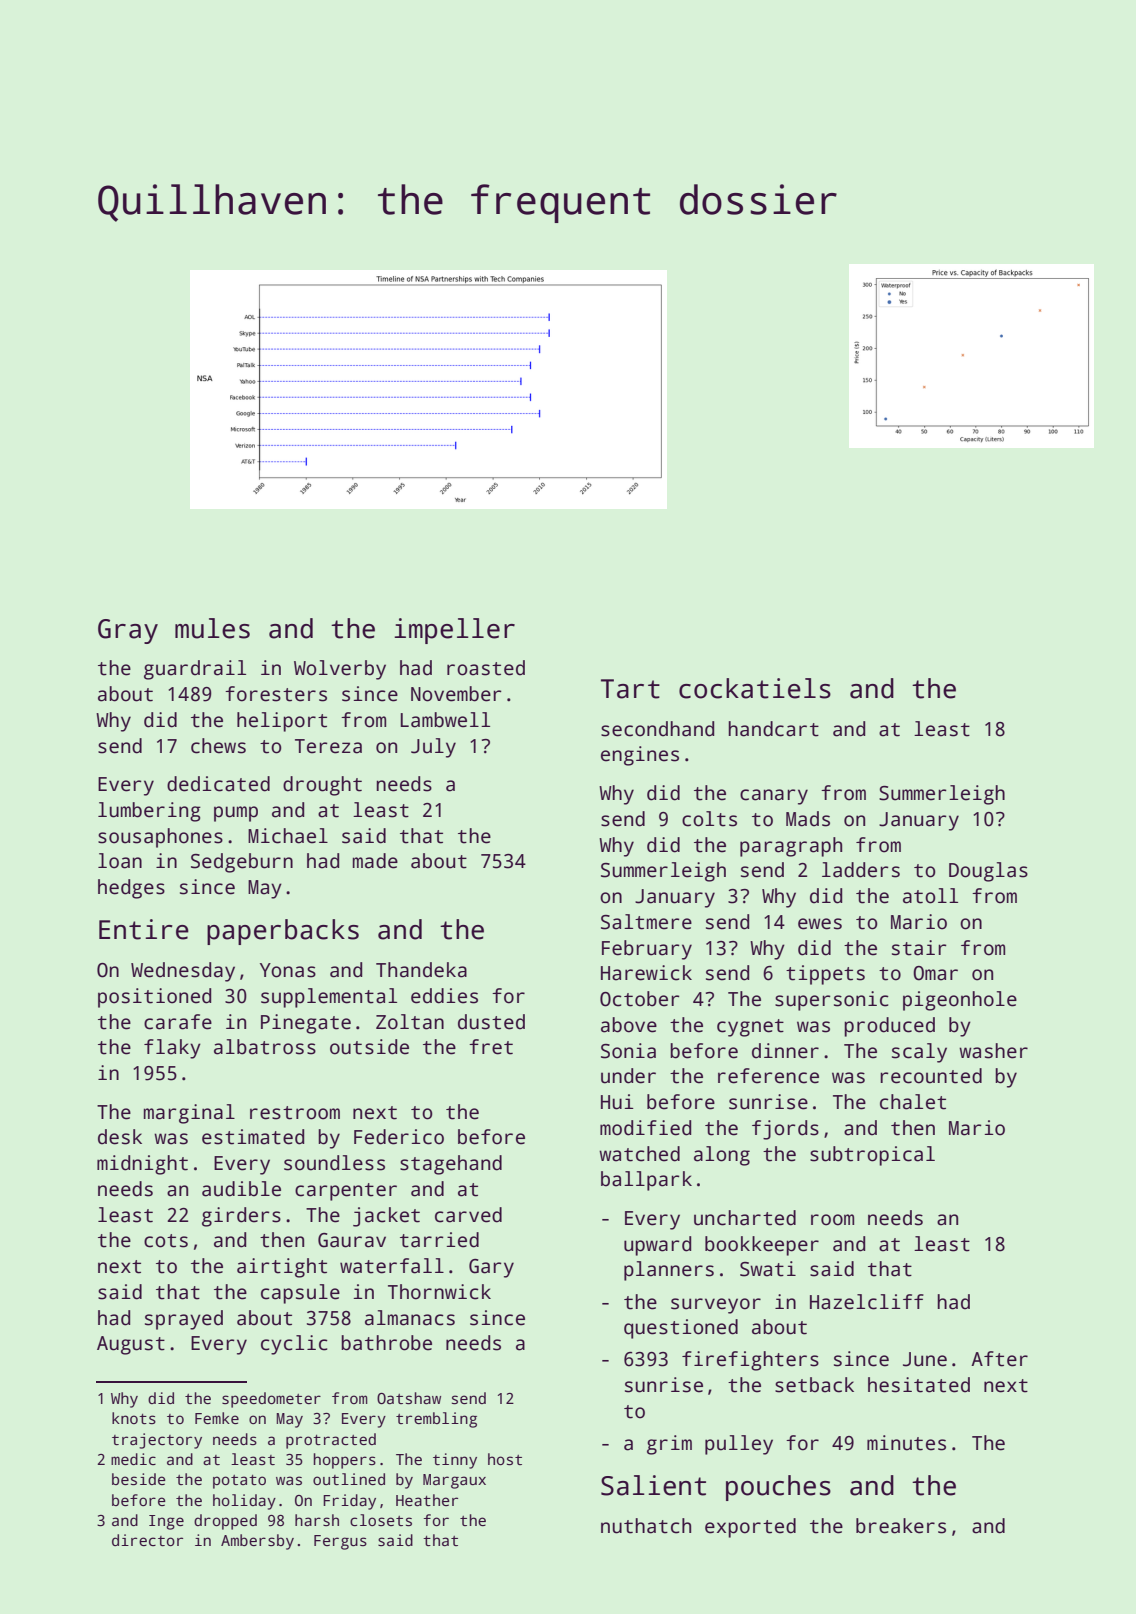 Image resolution: width=1136 pixels, height=1614 pixels. What do you see at coordinates (212, 628) in the image?
I see `mules` at bounding box center [212, 628].
